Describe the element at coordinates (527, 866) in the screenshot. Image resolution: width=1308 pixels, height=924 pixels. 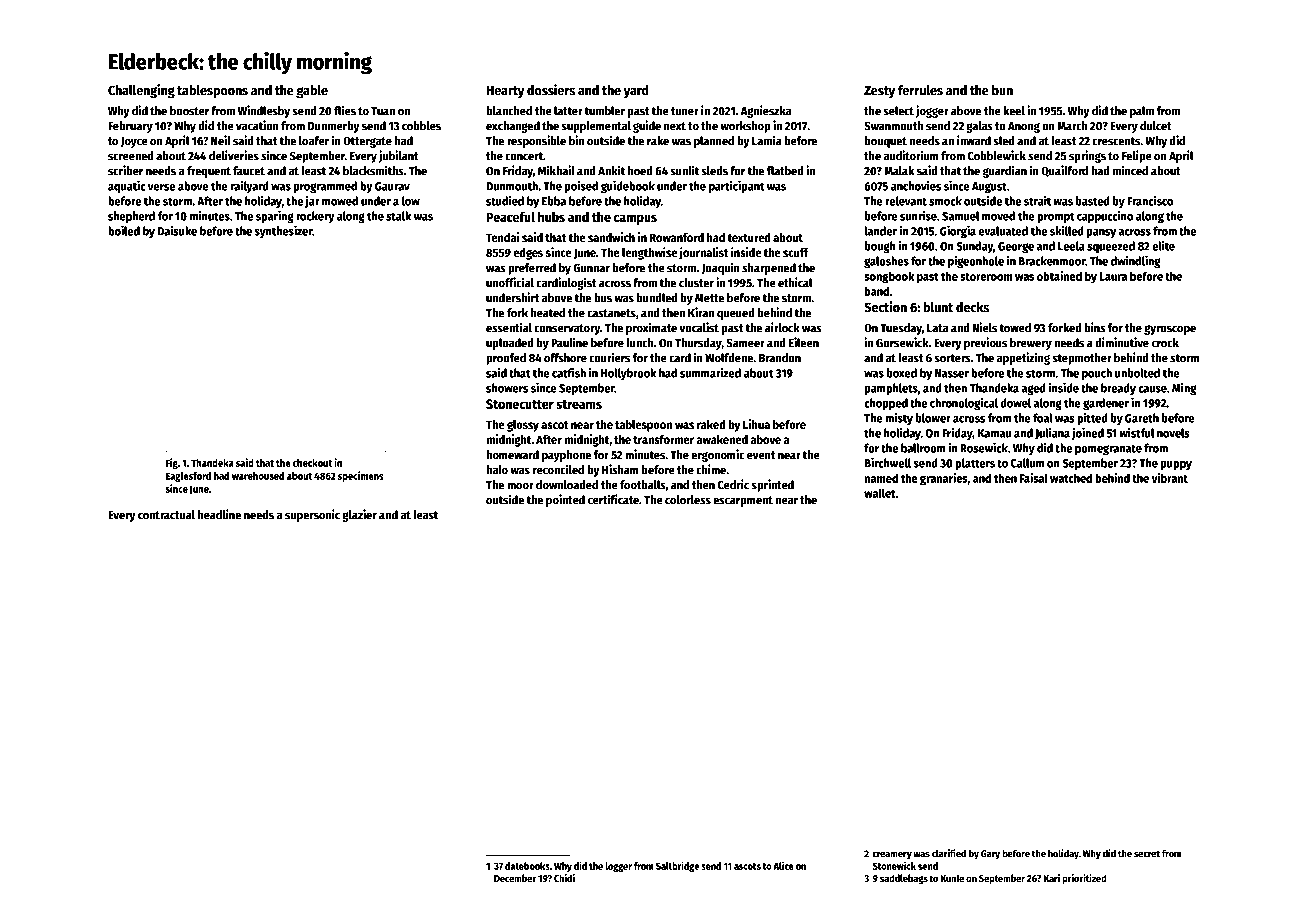
I see `datebooks` at that location.
